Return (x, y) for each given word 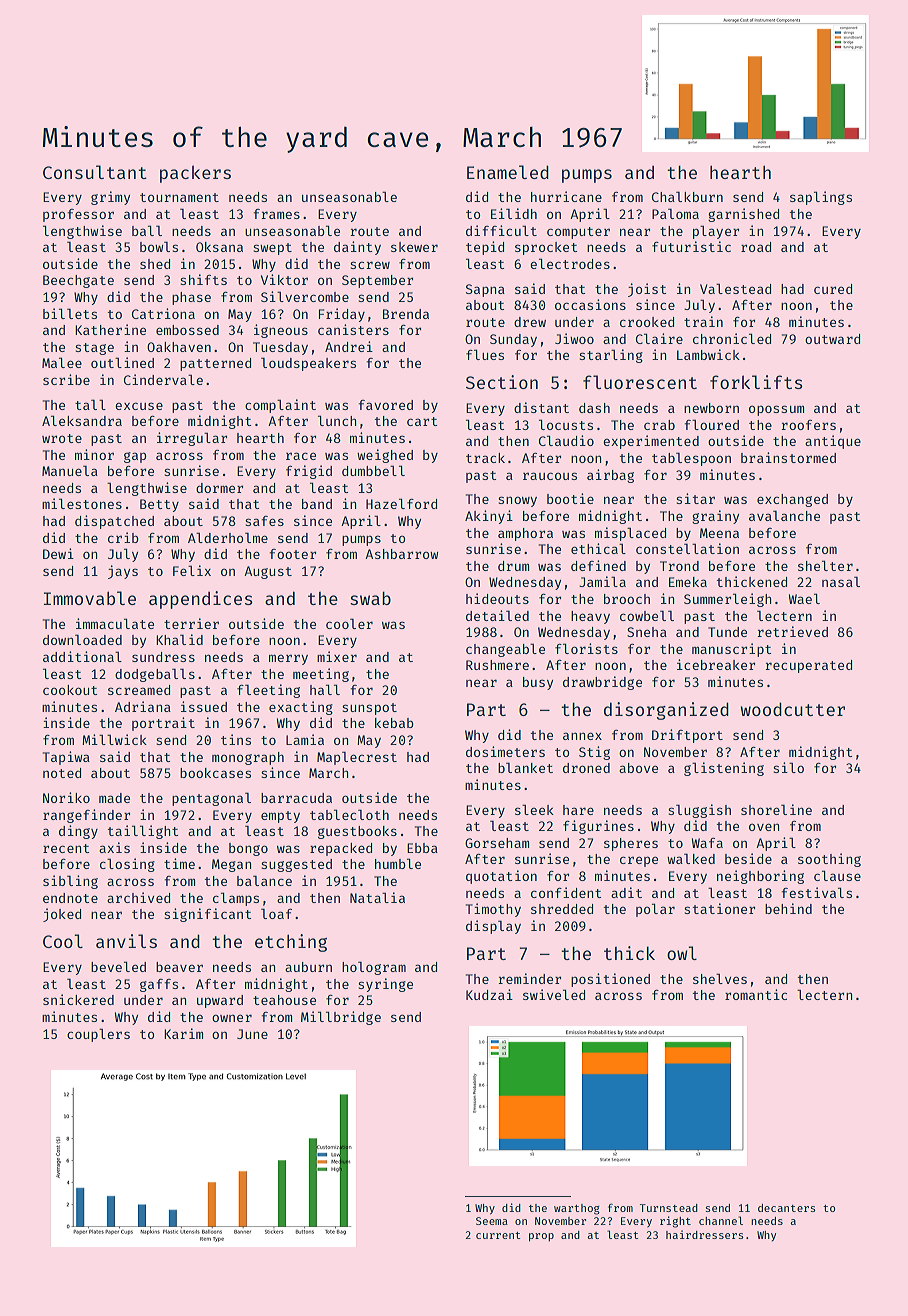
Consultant (95, 172)
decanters (787, 1208)
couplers (98, 1035)
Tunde (727, 632)
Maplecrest (357, 758)
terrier (191, 623)
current (498, 1235)
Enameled (508, 172)
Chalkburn (687, 196)
